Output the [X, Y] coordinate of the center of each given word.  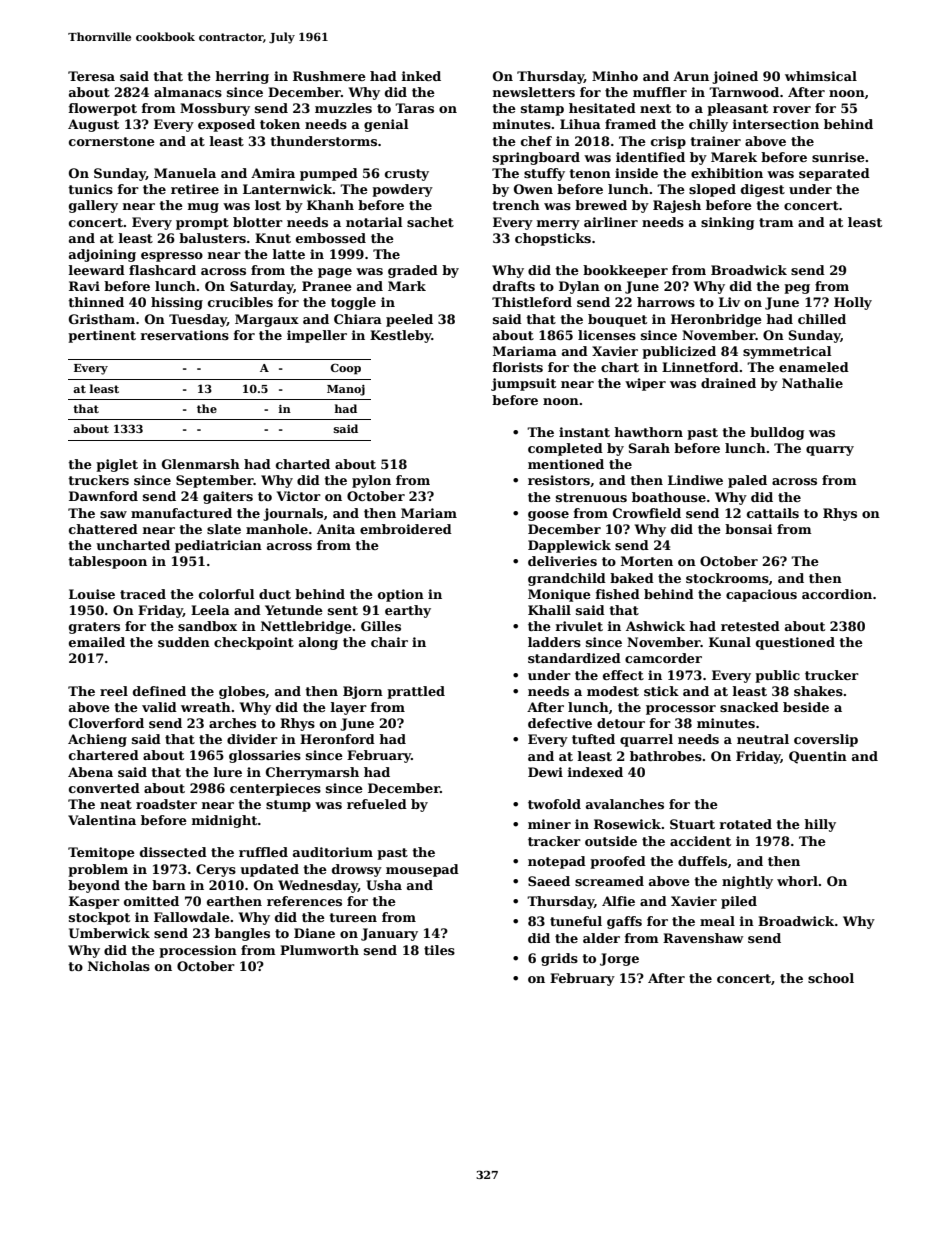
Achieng [97, 740]
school [831, 978]
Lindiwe [695, 480]
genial [386, 125]
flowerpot [103, 109]
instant [584, 432]
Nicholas [119, 966]
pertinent [102, 336]
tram [776, 222]
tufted [593, 739]
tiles [439, 950]
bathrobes [666, 756]
